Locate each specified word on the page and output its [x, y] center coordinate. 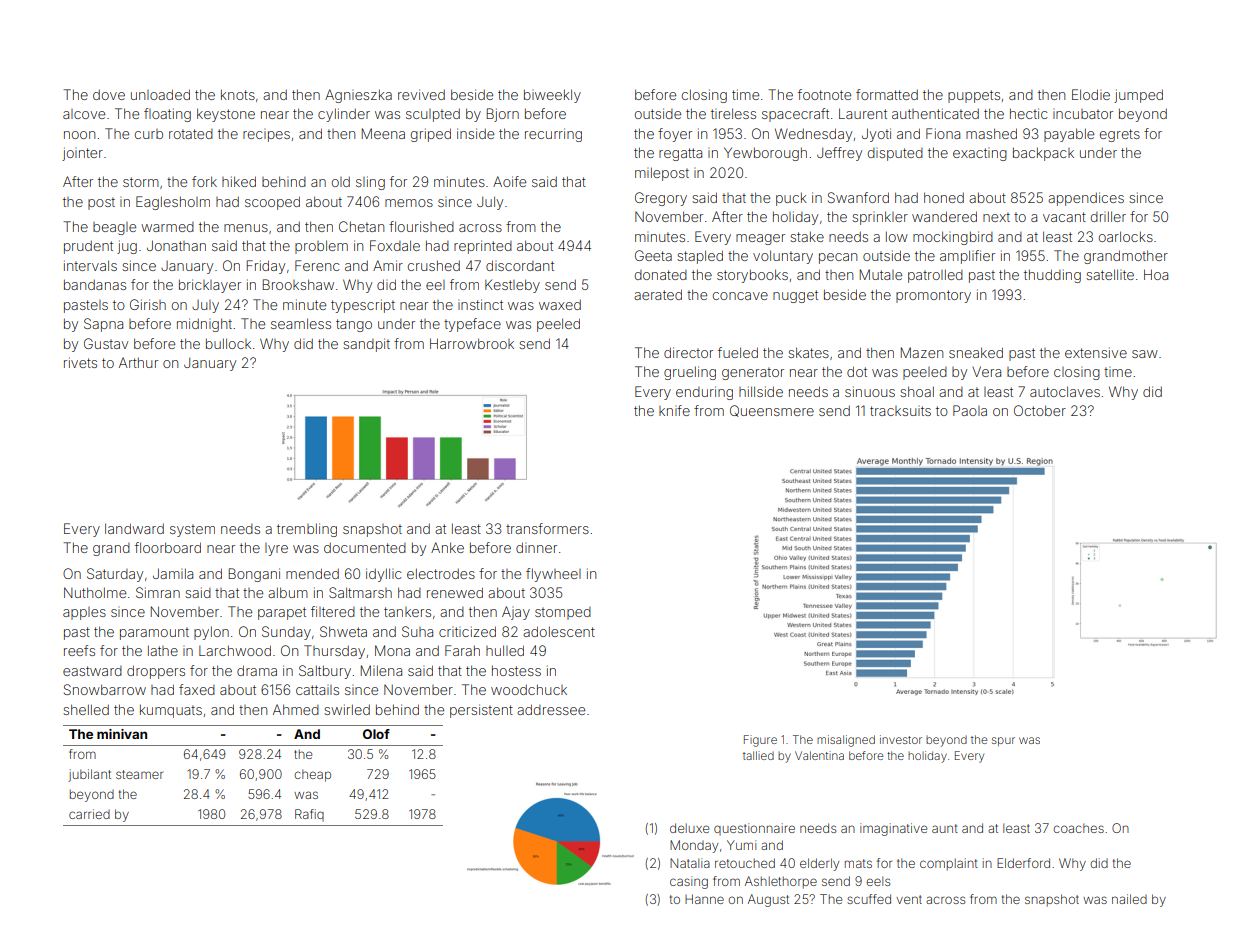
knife [674, 410]
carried [89, 814]
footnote [824, 94]
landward [134, 528]
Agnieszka [358, 96]
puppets [974, 96]
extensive [1096, 352]
